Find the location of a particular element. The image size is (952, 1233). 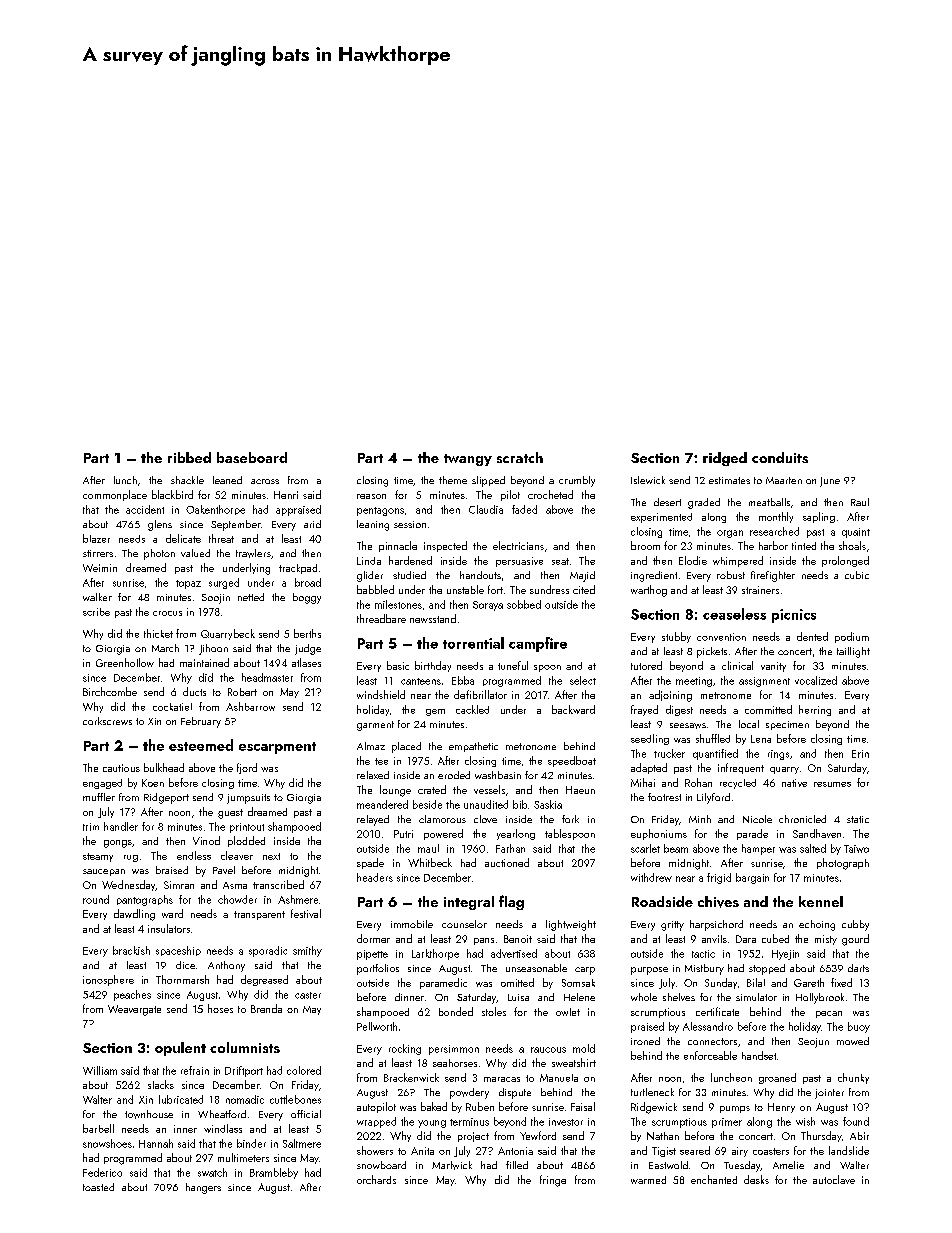

scratch is located at coordinates (520, 457).
